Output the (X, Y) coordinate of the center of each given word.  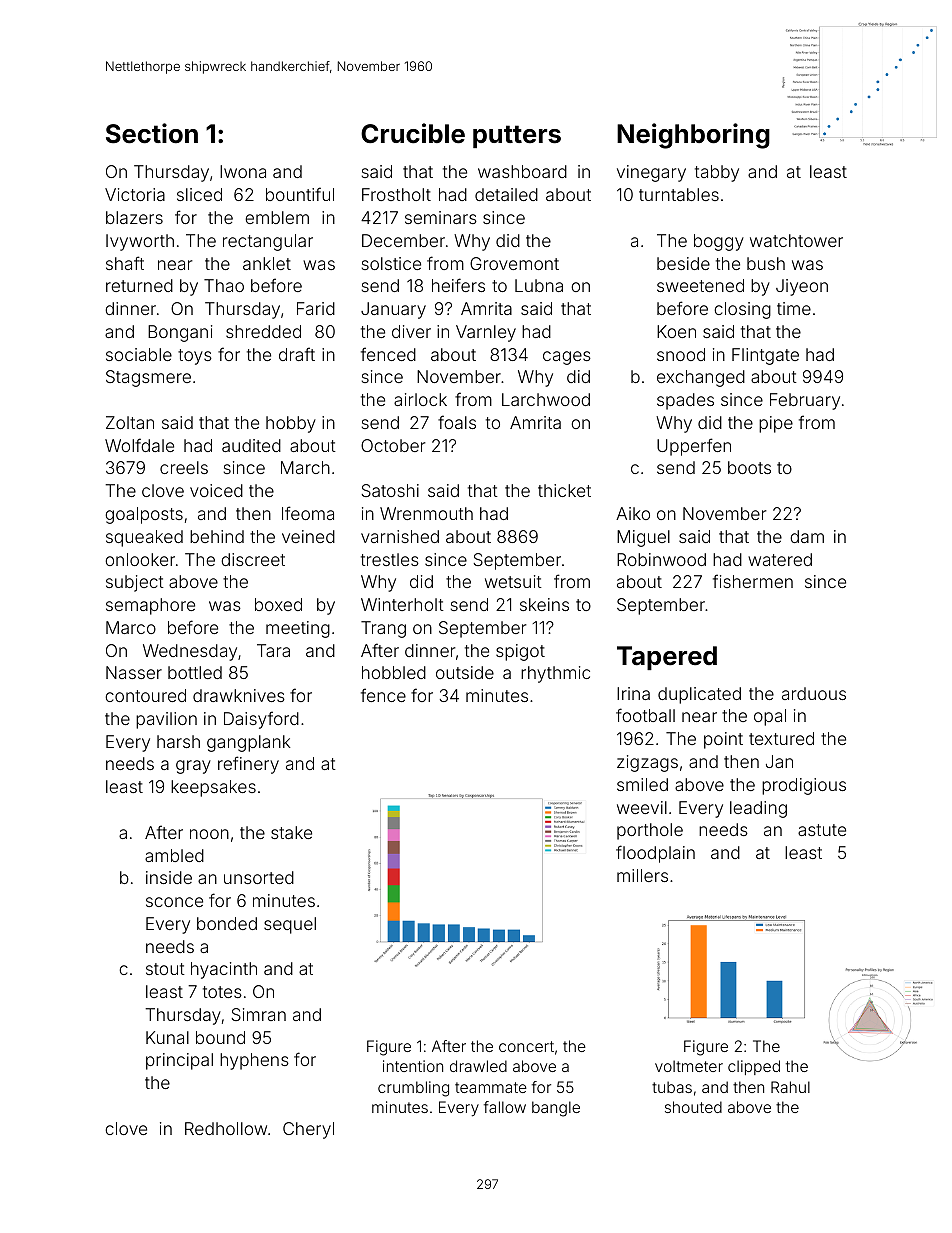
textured (781, 738)
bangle (556, 1109)
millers (642, 875)
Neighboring (693, 136)
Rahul (790, 1087)
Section (152, 133)
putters (517, 136)
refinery (248, 765)
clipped (754, 1067)
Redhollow (226, 1128)
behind (217, 536)
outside (465, 672)
